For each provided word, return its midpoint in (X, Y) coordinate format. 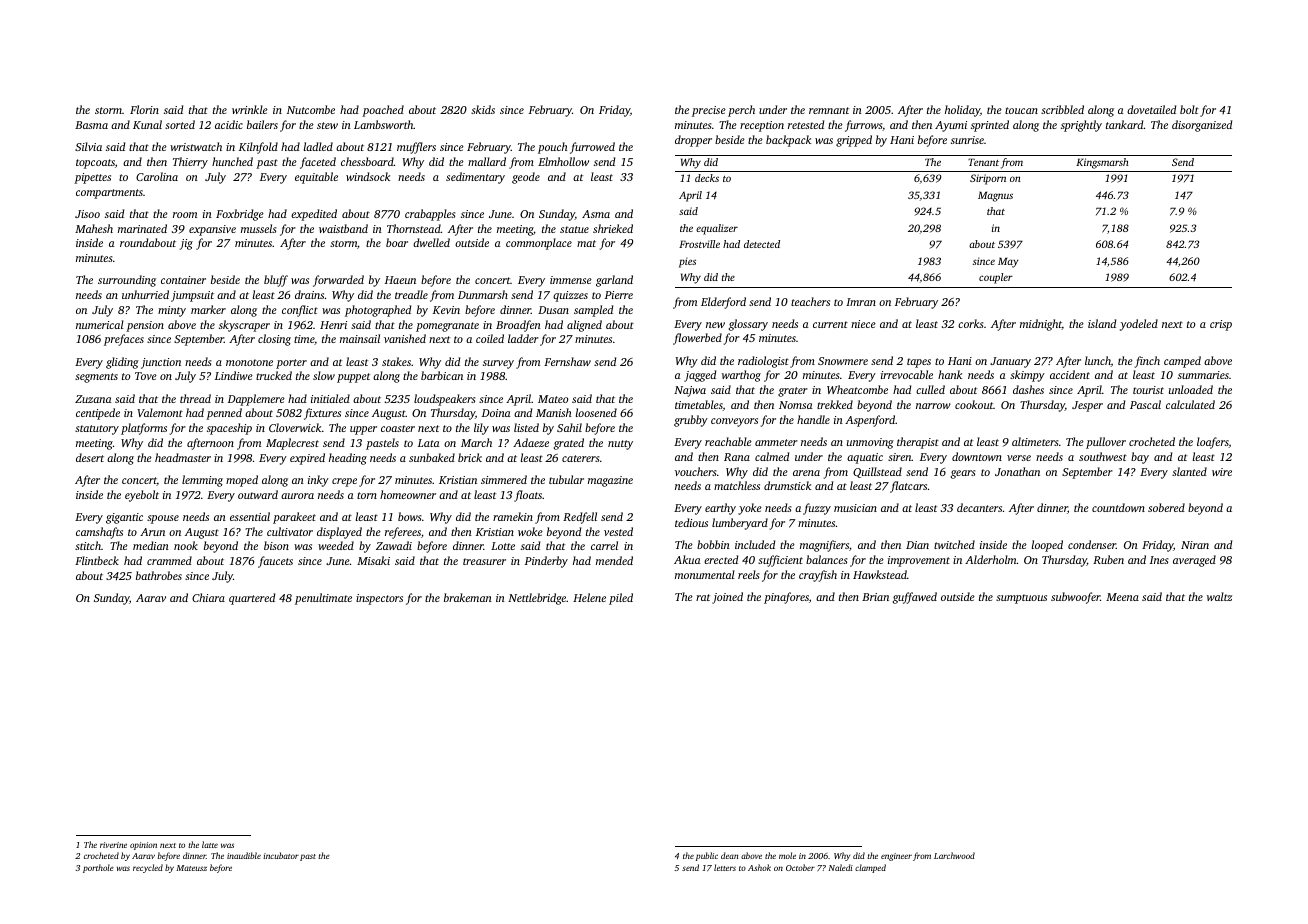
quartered (252, 599)
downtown (977, 456)
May (1008, 262)
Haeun (400, 280)
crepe (344, 482)
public (707, 856)
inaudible (244, 855)
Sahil (569, 427)
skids (483, 109)
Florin (144, 109)
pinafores (786, 598)
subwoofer (1075, 598)
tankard (1125, 124)
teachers (810, 301)
